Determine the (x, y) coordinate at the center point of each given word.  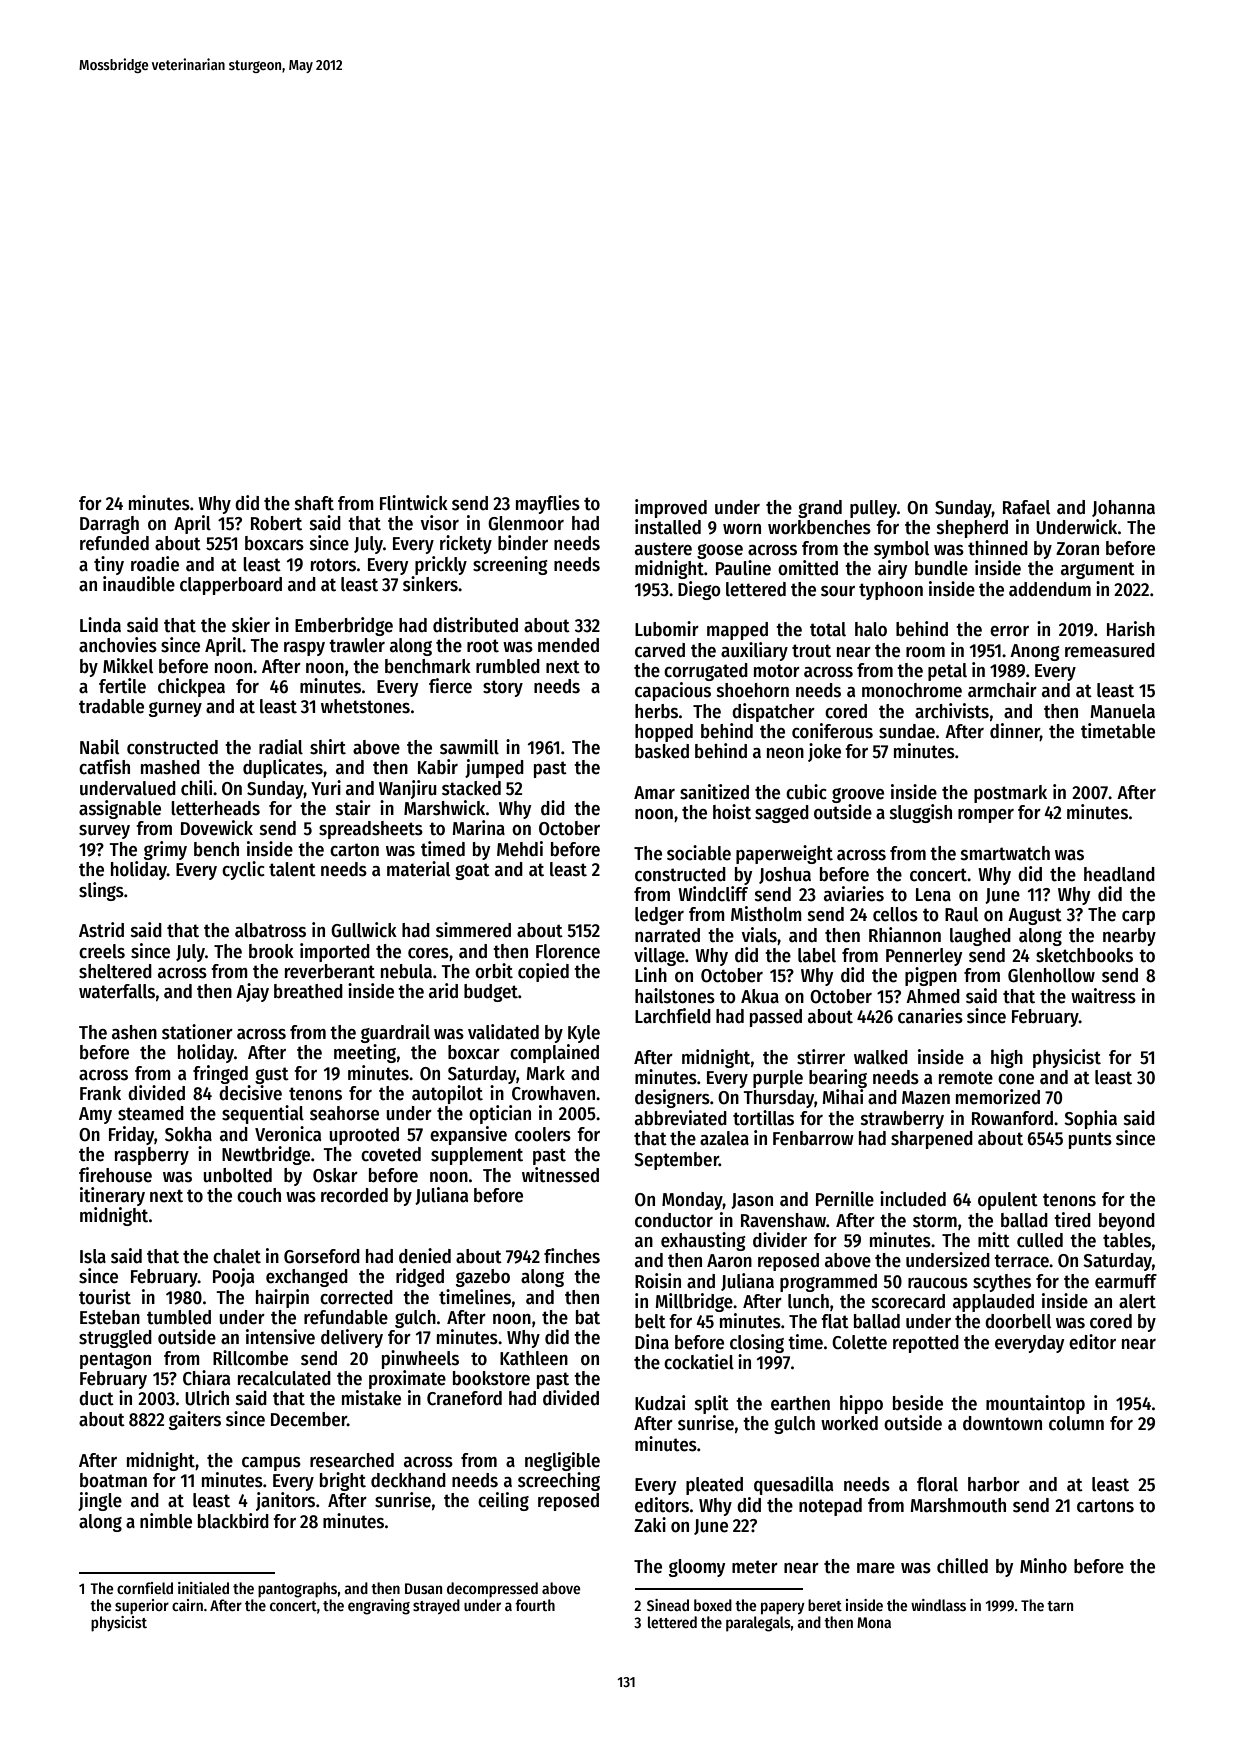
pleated (714, 1486)
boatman (113, 1480)
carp (1138, 918)
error (1009, 631)
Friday (131, 1135)
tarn (1060, 1606)
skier (251, 625)
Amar (654, 793)
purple (778, 1079)
